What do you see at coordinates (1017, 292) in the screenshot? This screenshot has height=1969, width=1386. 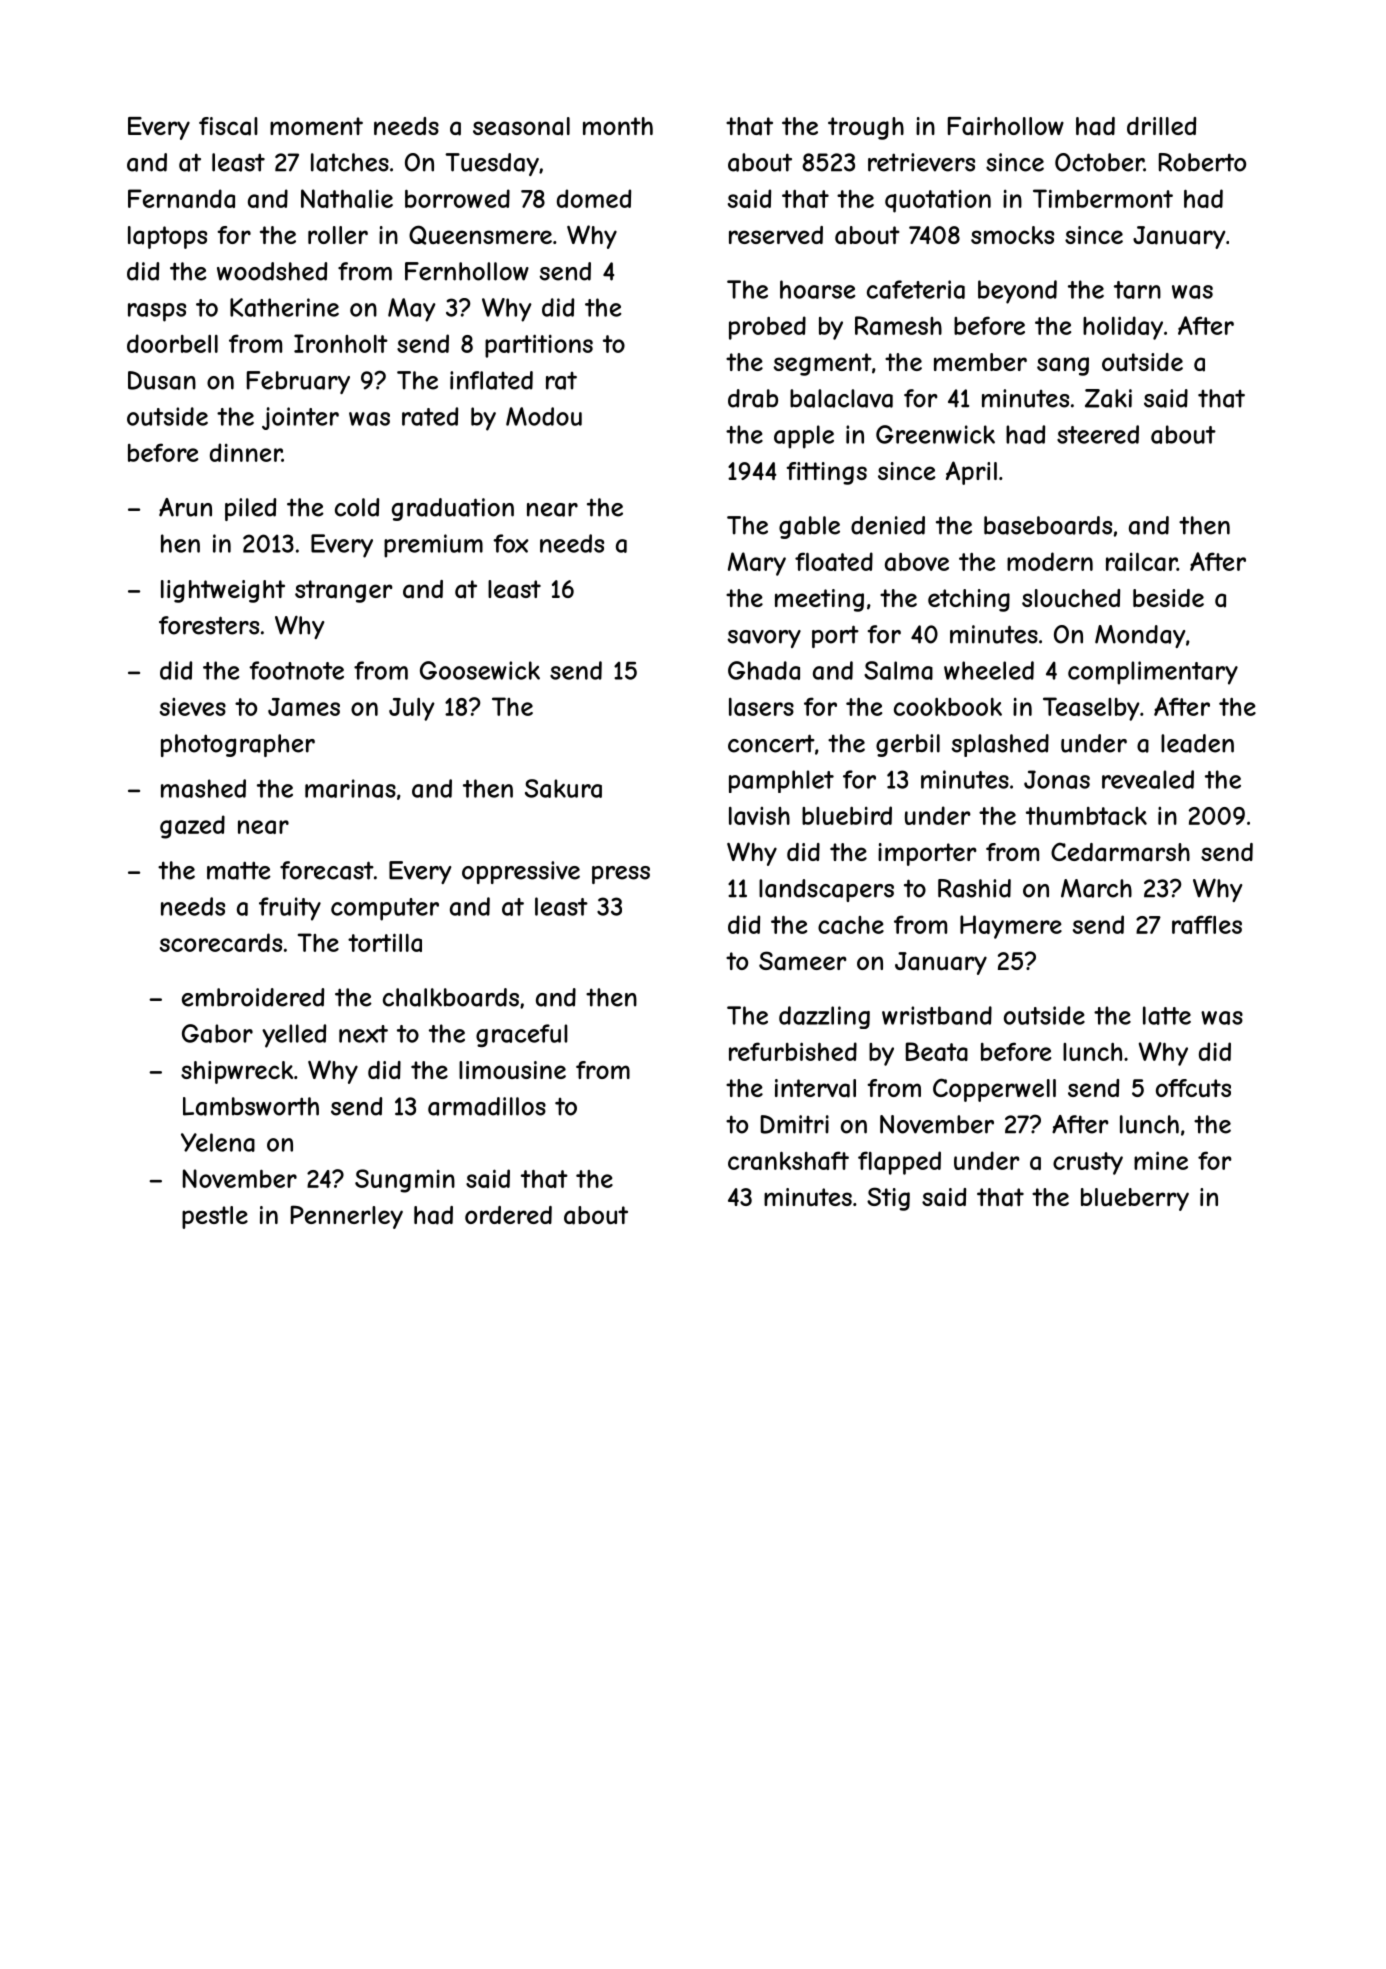 I see `beyond` at bounding box center [1017, 292].
